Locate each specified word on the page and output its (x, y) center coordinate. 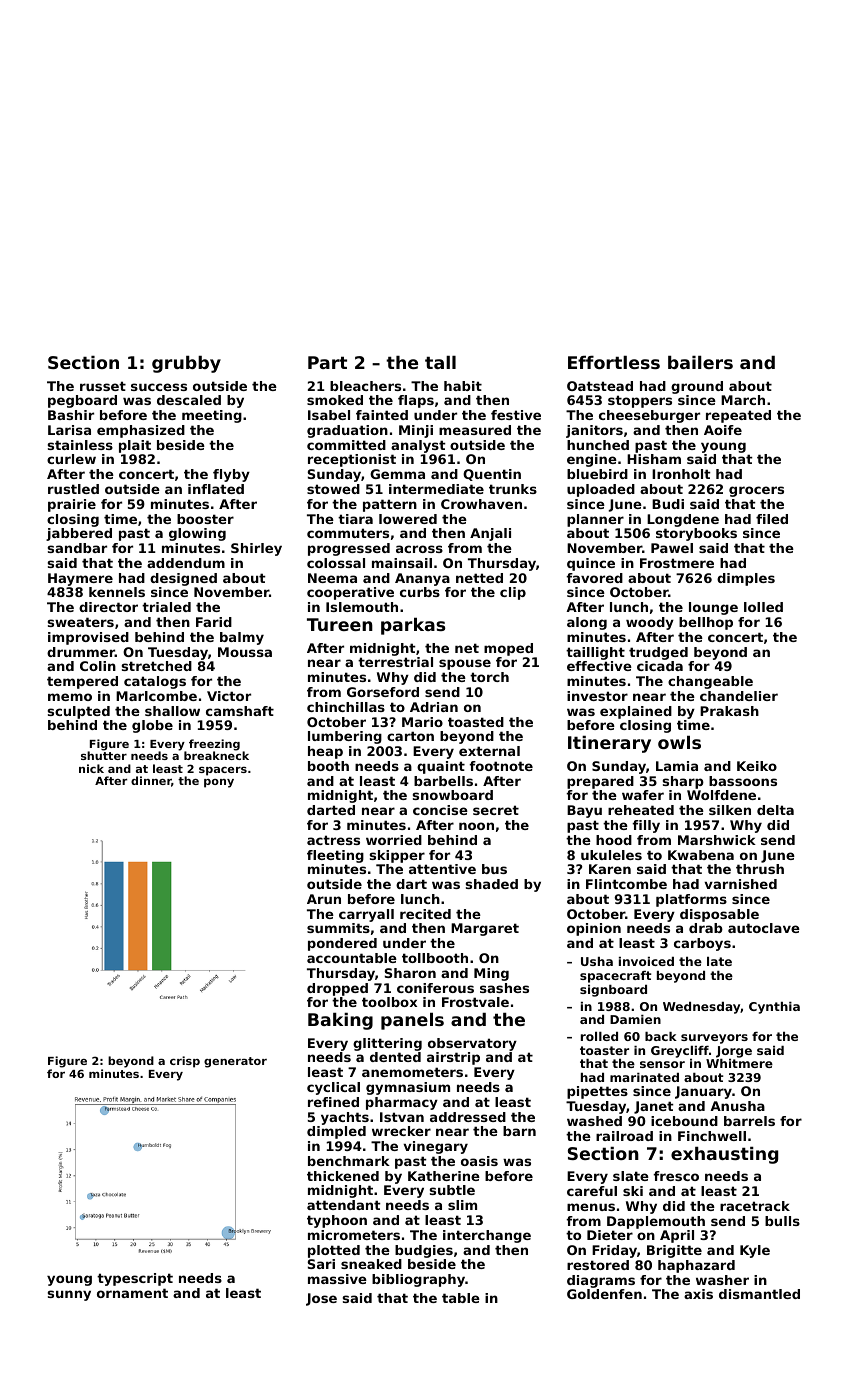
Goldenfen (604, 1294)
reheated (641, 810)
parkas (413, 626)
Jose (321, 1299)
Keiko (757, 766)
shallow (172, 711)
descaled (189, 400)
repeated (738, 416)
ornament (132, 1293)
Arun (324, 899)
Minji (416, 431)
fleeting (335, 856)
